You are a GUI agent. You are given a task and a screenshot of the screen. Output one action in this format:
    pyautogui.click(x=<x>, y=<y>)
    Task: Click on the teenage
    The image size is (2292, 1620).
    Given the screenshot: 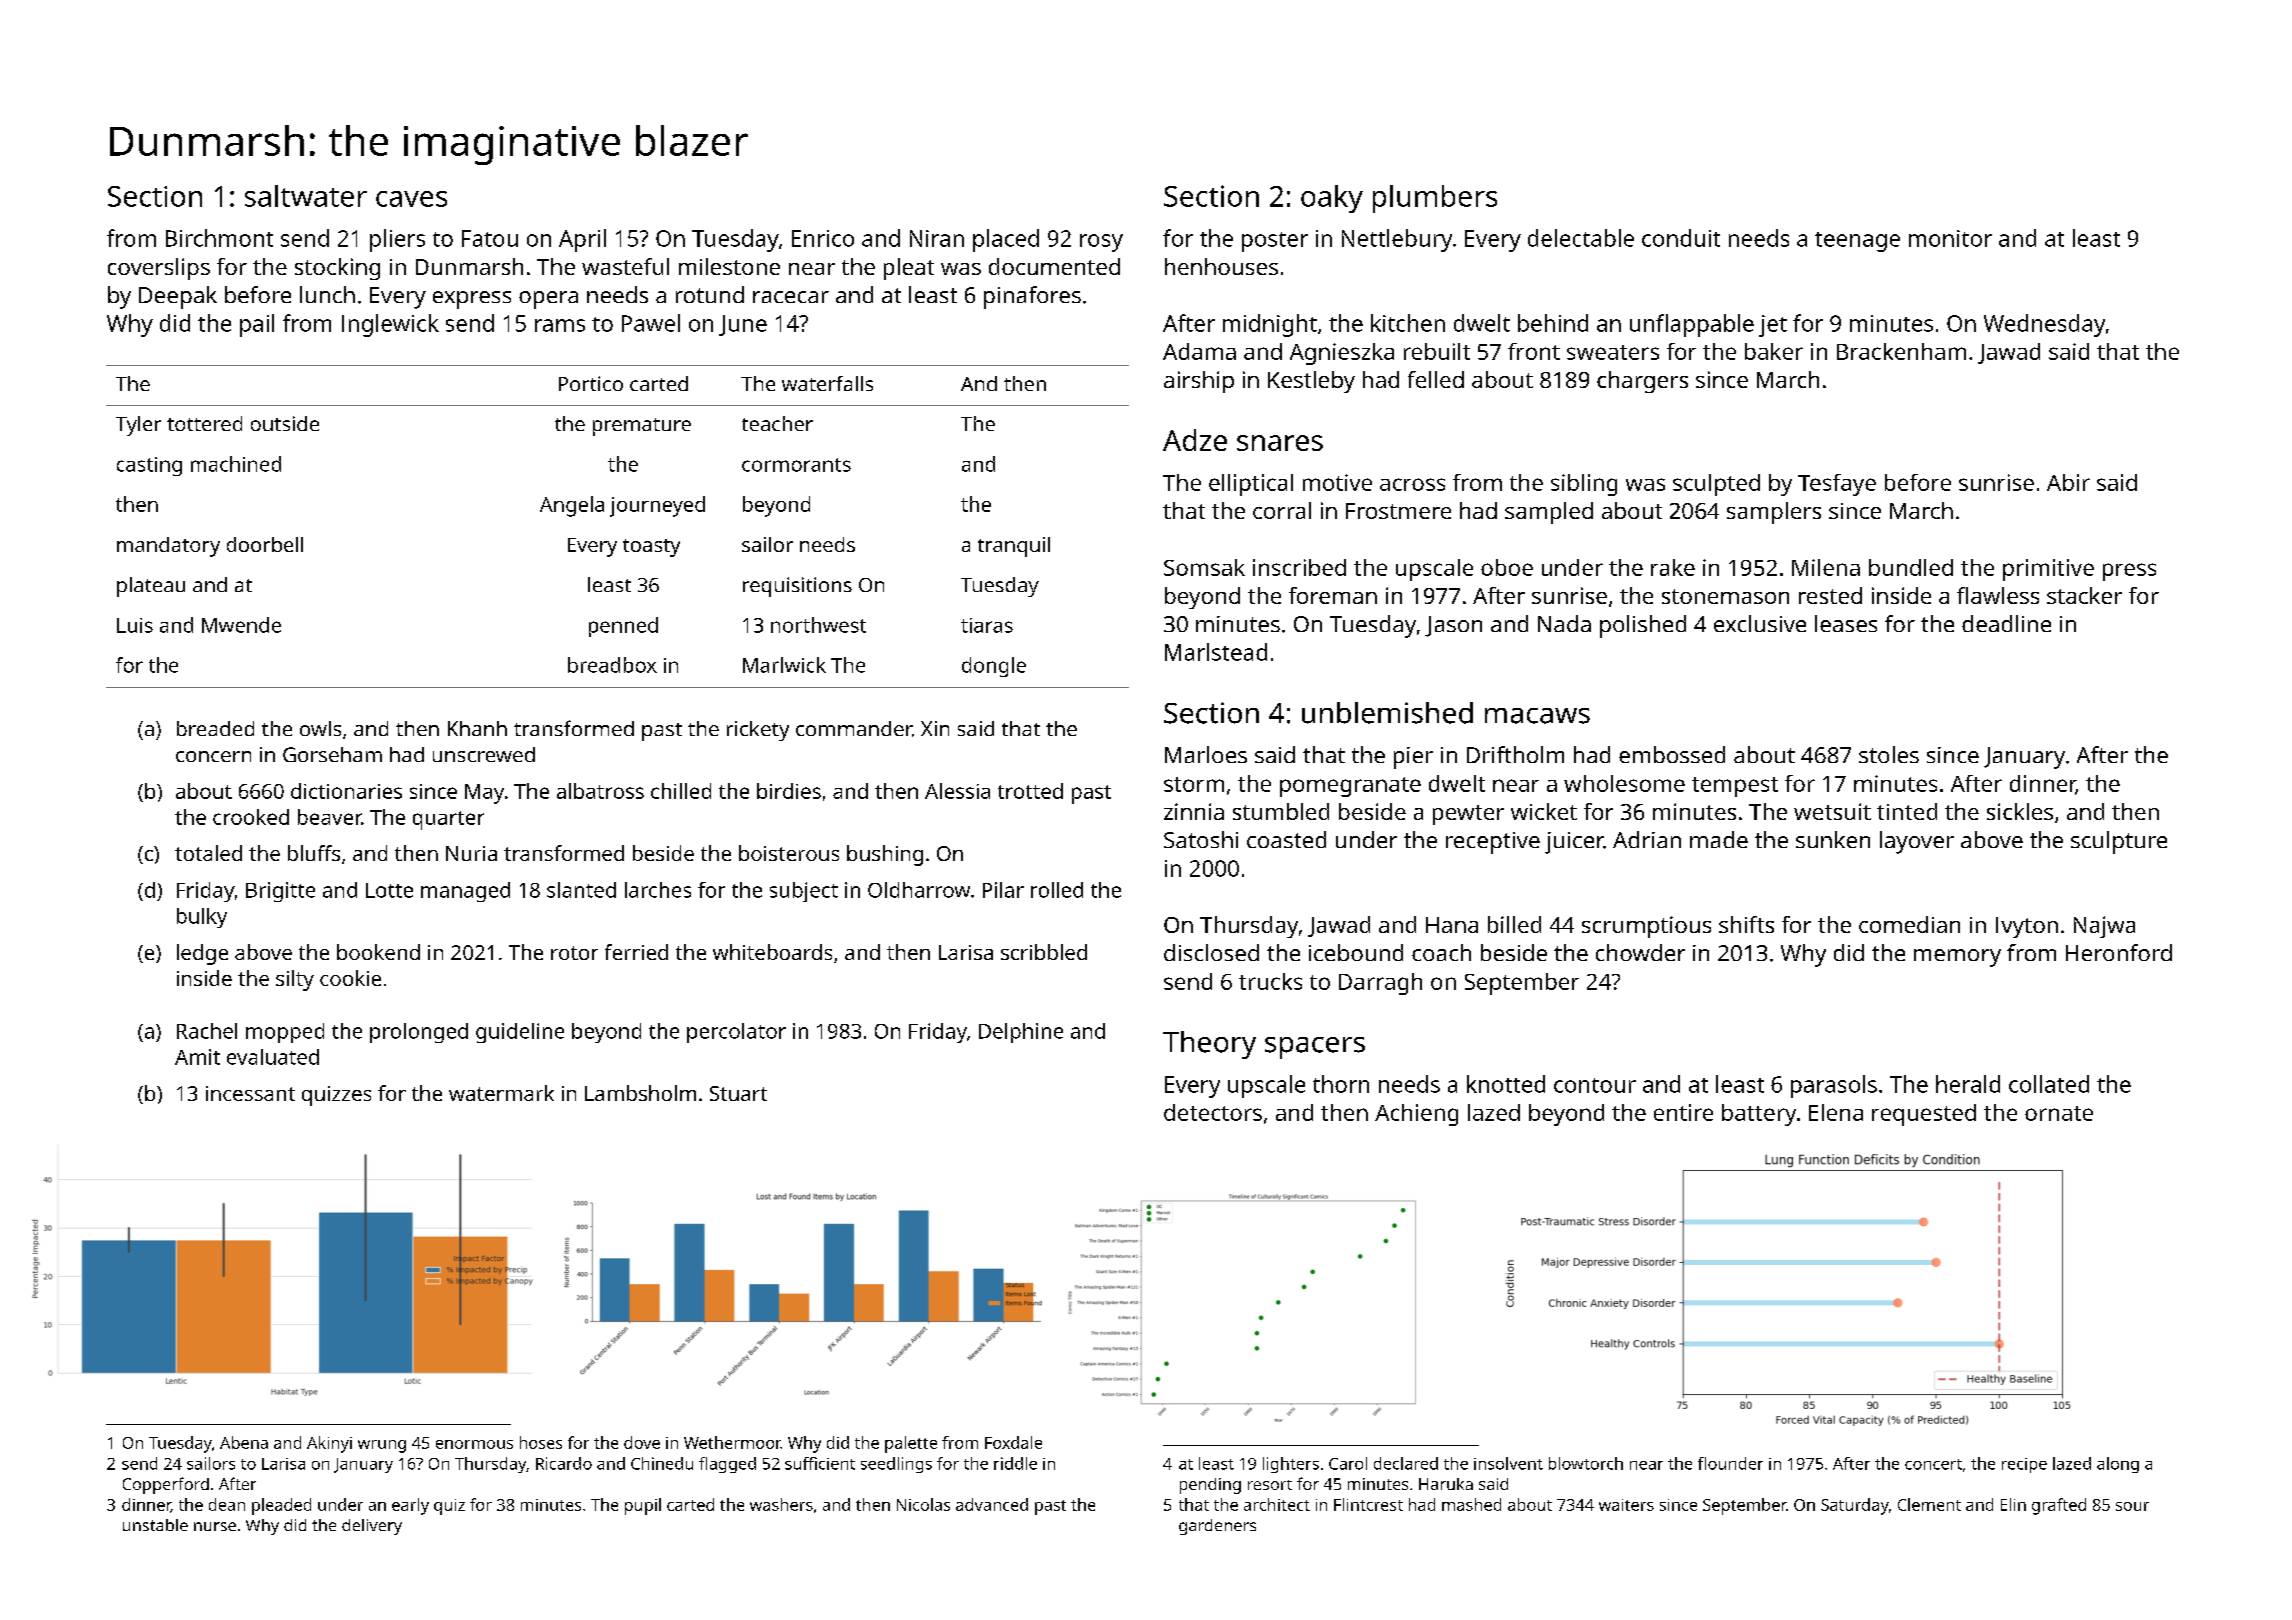 What is the action you would take?
    pyautogui.click(x=1857, y=242)
